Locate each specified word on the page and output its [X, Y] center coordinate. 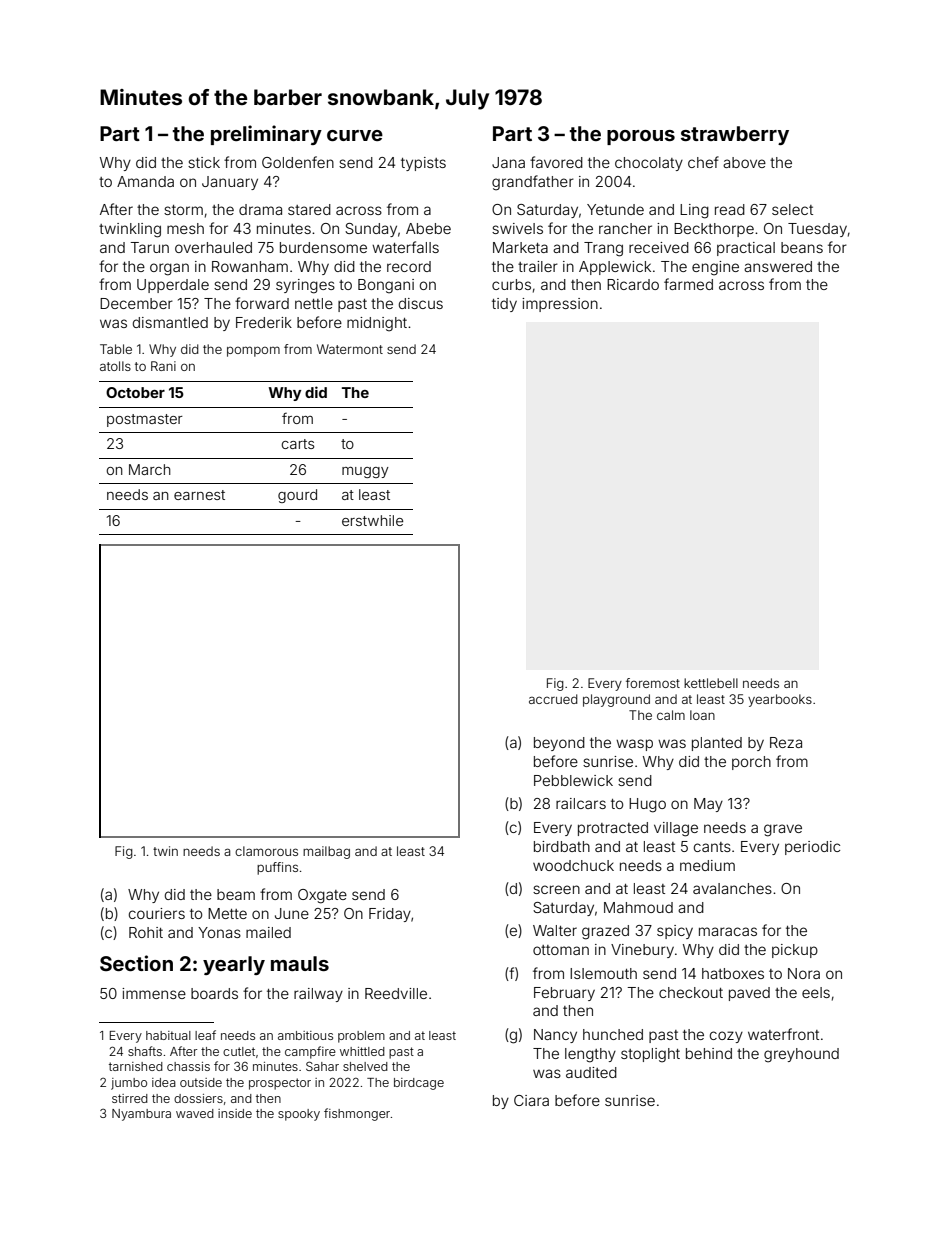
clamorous [266, 851]
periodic [812, 848]
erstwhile [372, 520]
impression [560, 305]
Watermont [350, 349]
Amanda [145, 181]
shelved [365, 1066]
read [730, 209]
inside [235, 1113]
